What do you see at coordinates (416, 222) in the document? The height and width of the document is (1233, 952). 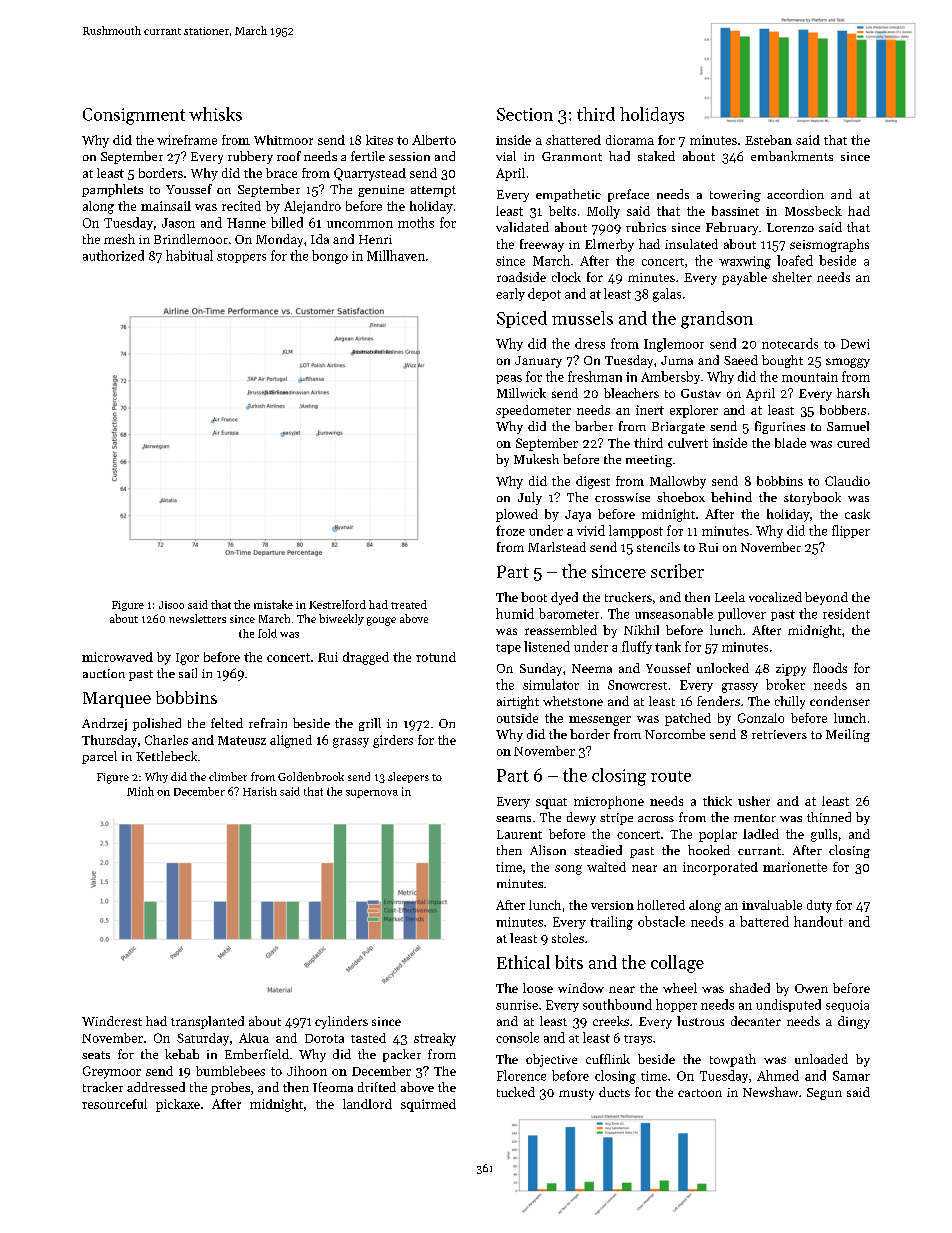 I see `moths` at bounding box center [416, 222].
